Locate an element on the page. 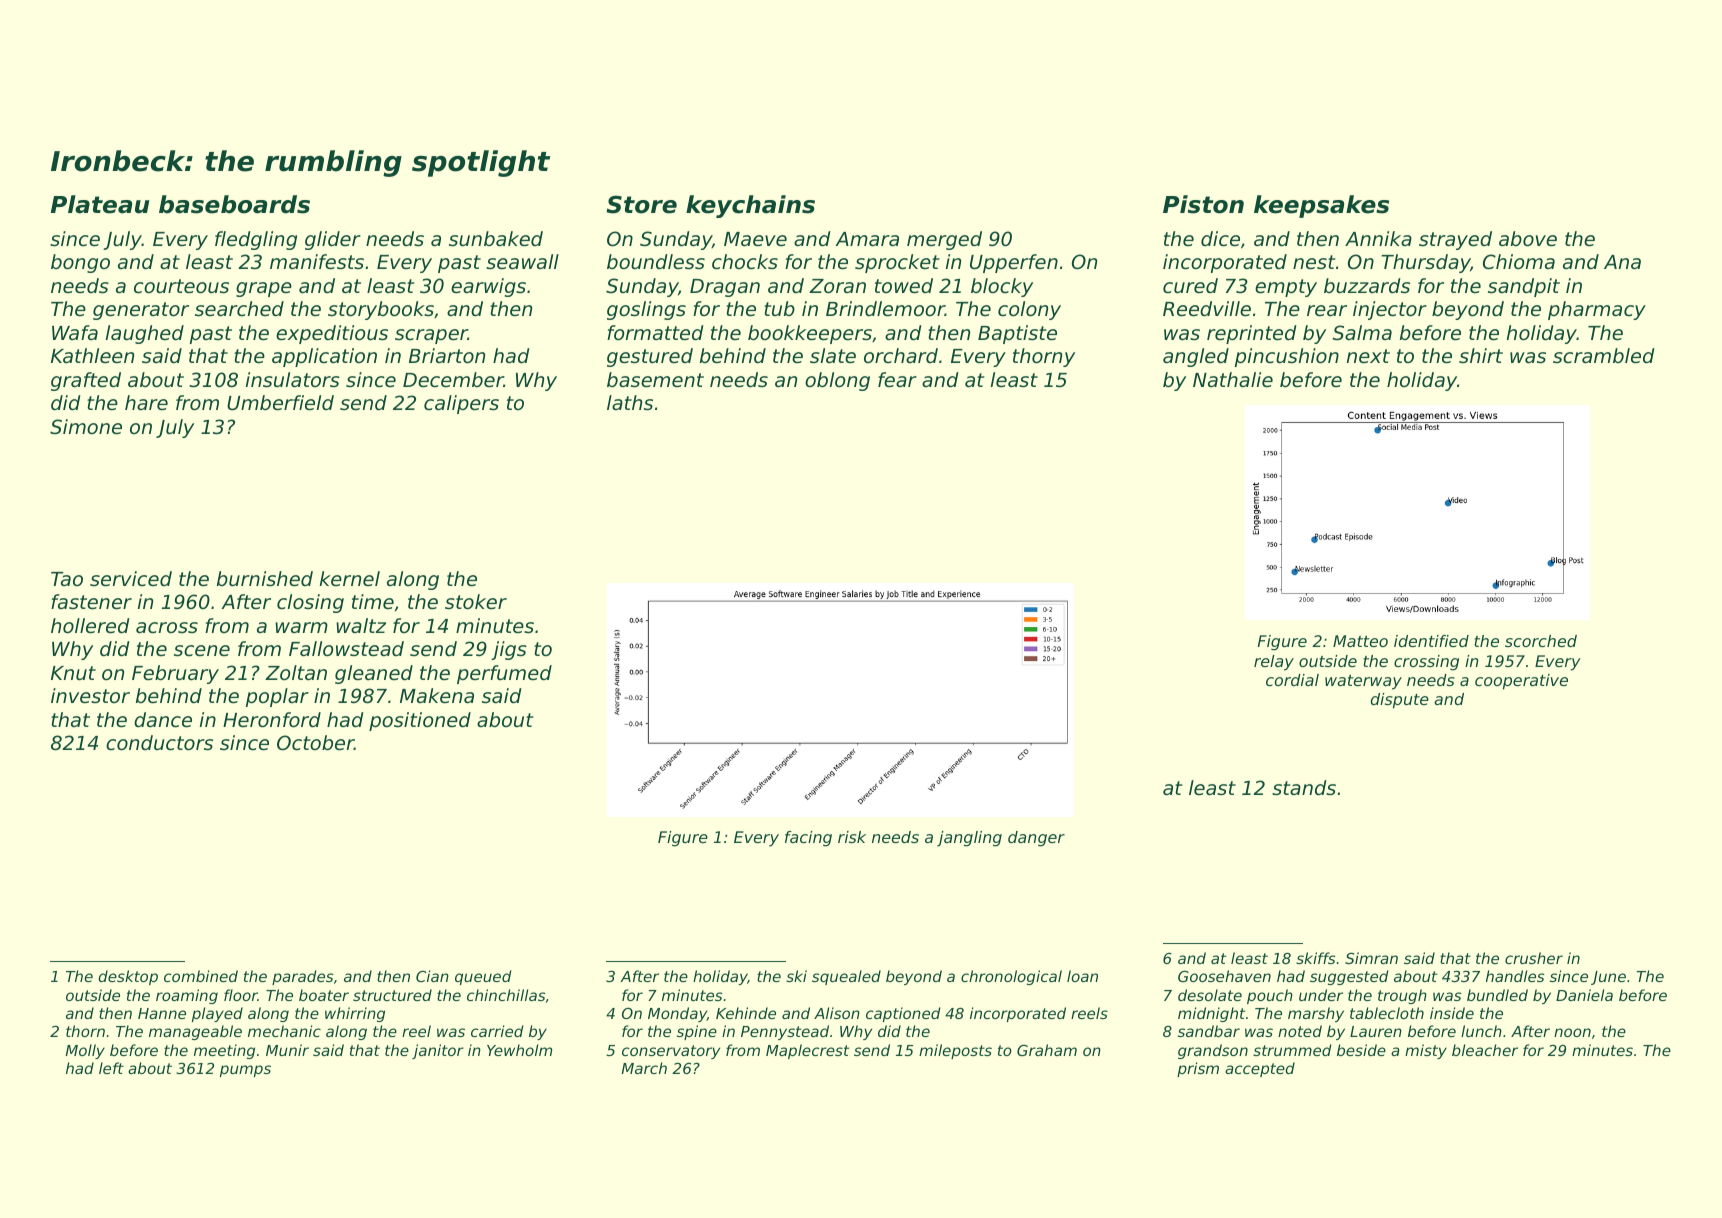  oblong is located at coordinates (837, 381).
